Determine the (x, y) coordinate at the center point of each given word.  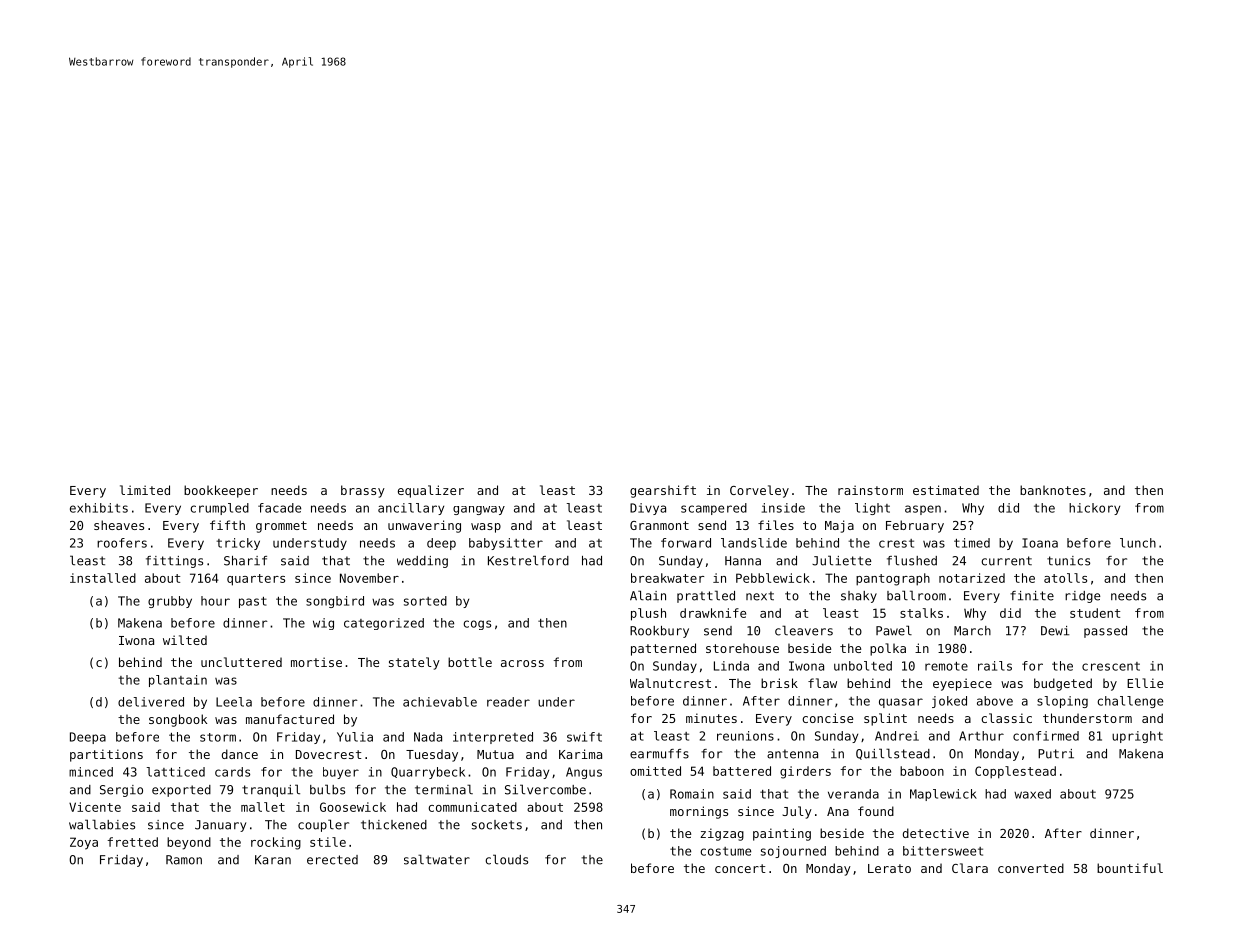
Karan (273, 860)
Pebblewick (773, 578)
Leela (234, 702)
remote (946, 666)
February (915, 526)
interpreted (493, 738)
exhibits (99, 508)
